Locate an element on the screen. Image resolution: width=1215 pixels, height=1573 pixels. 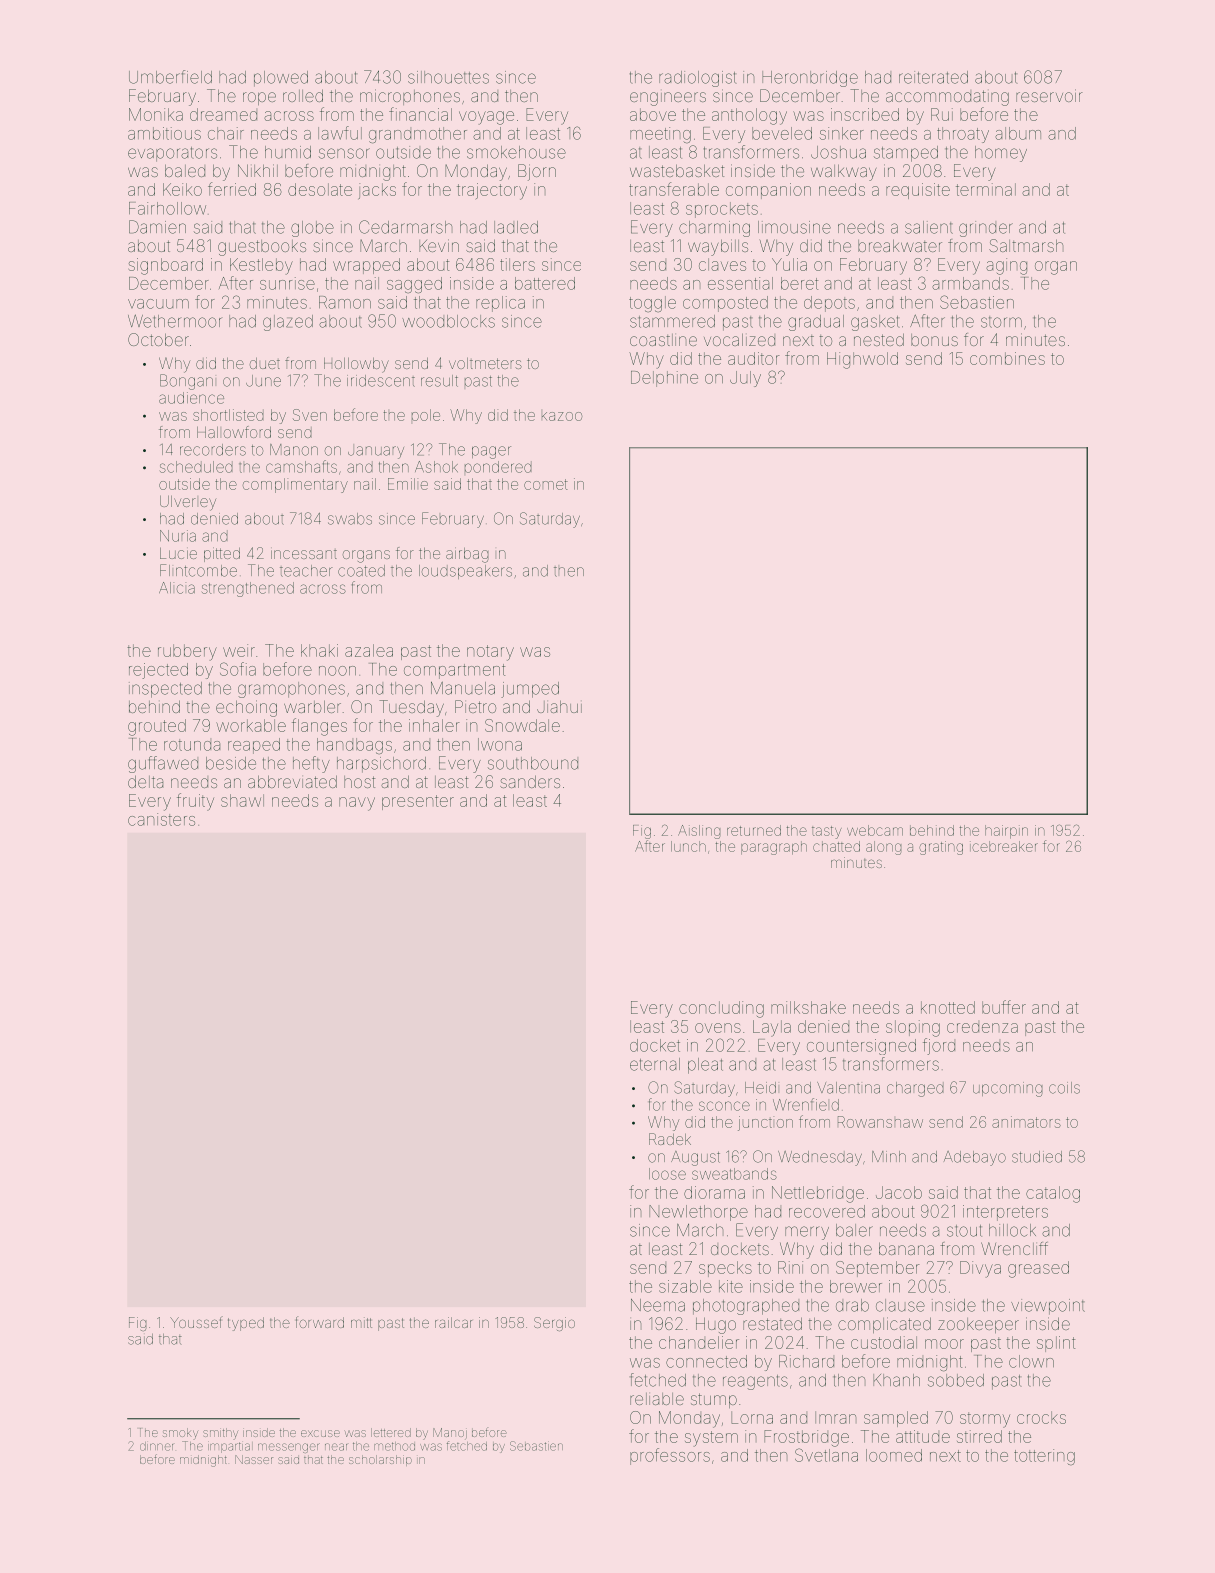
typed is located at coordinates (246, 1324).
